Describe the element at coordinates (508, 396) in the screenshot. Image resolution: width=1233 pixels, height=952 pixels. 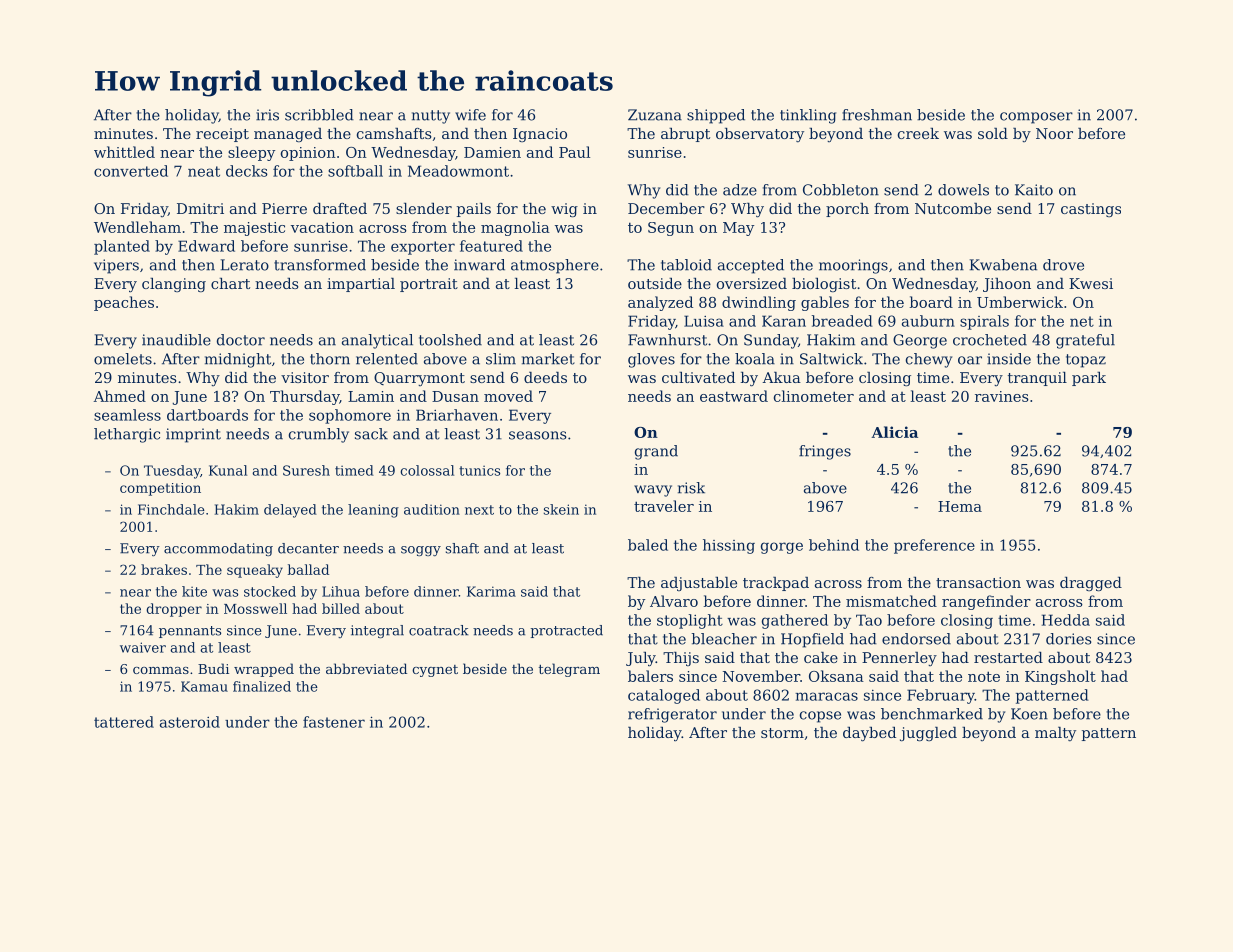
I see `moved` at that location.
